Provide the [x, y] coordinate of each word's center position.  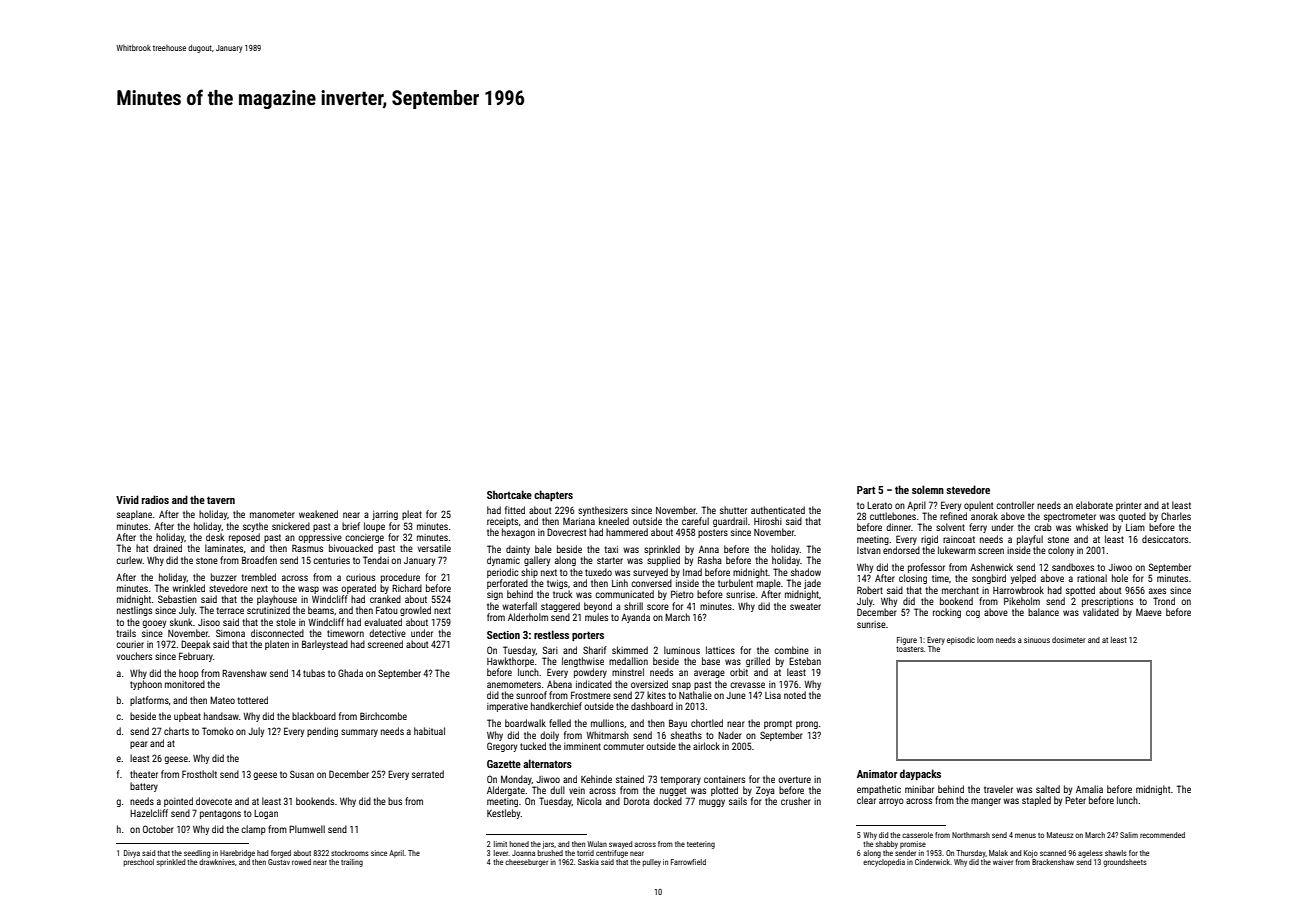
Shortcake [509, 494]
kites [656, 695]
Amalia [1089, 789]
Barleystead [325, 645]
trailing [352, 863]
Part [866, 490]
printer [1129, 506]
